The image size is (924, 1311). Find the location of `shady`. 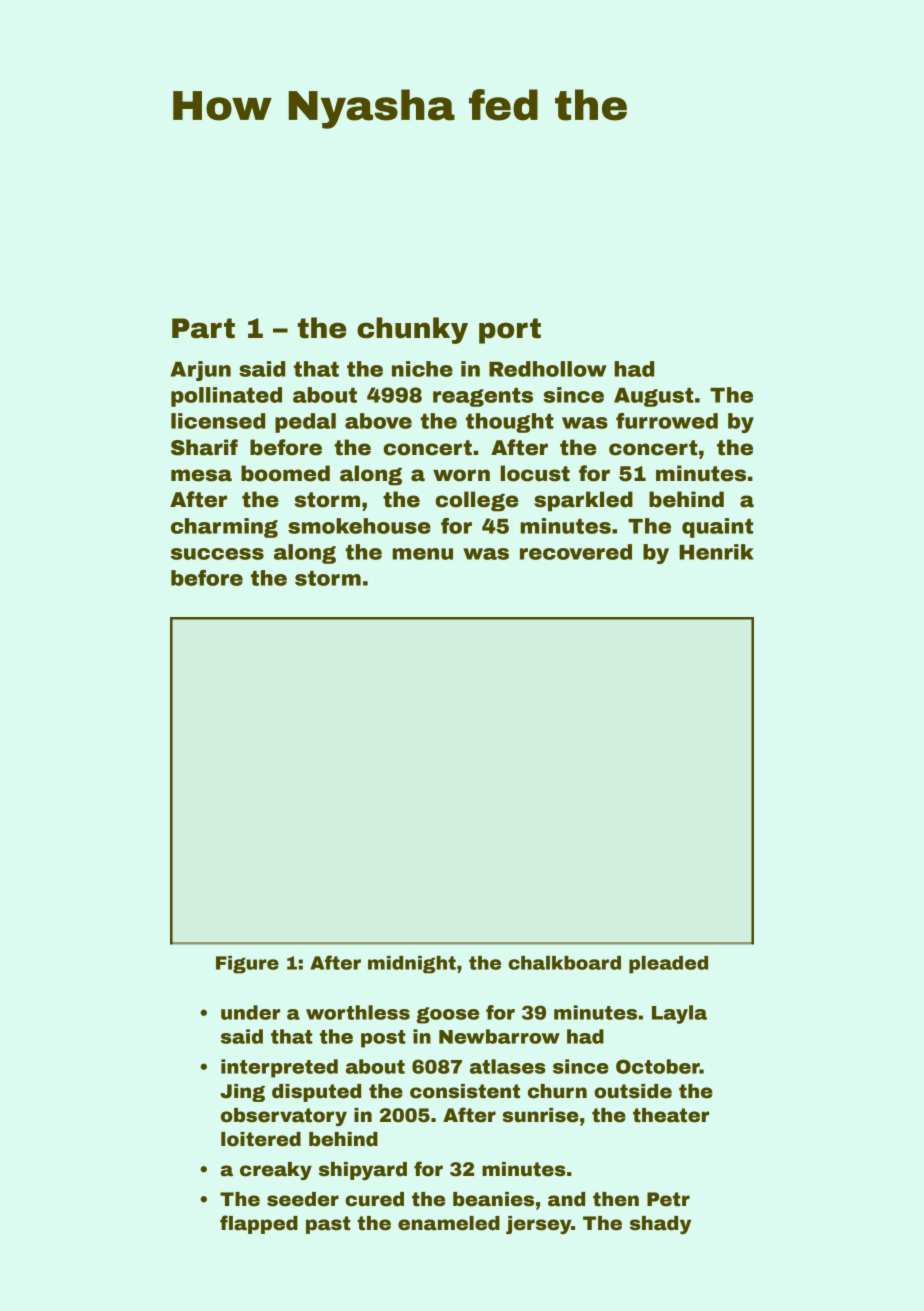

shady is located at coordinates (660, 1225).
